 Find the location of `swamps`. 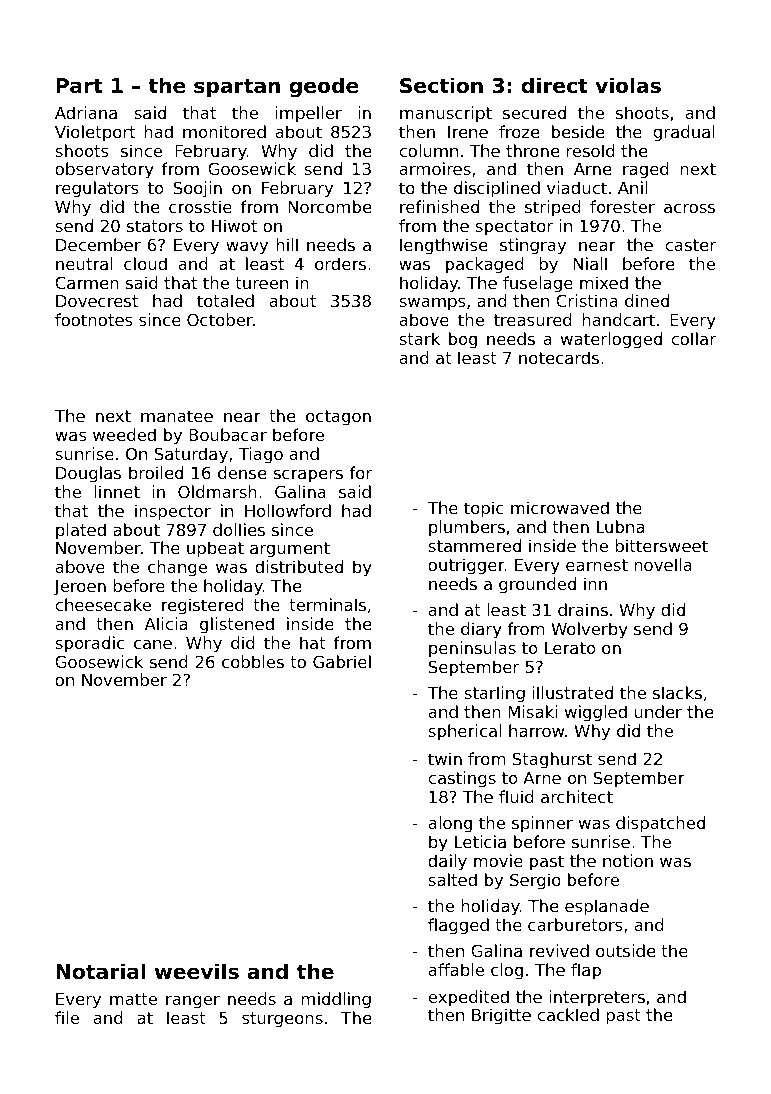

swamps is located at coordinates (432, 304).
